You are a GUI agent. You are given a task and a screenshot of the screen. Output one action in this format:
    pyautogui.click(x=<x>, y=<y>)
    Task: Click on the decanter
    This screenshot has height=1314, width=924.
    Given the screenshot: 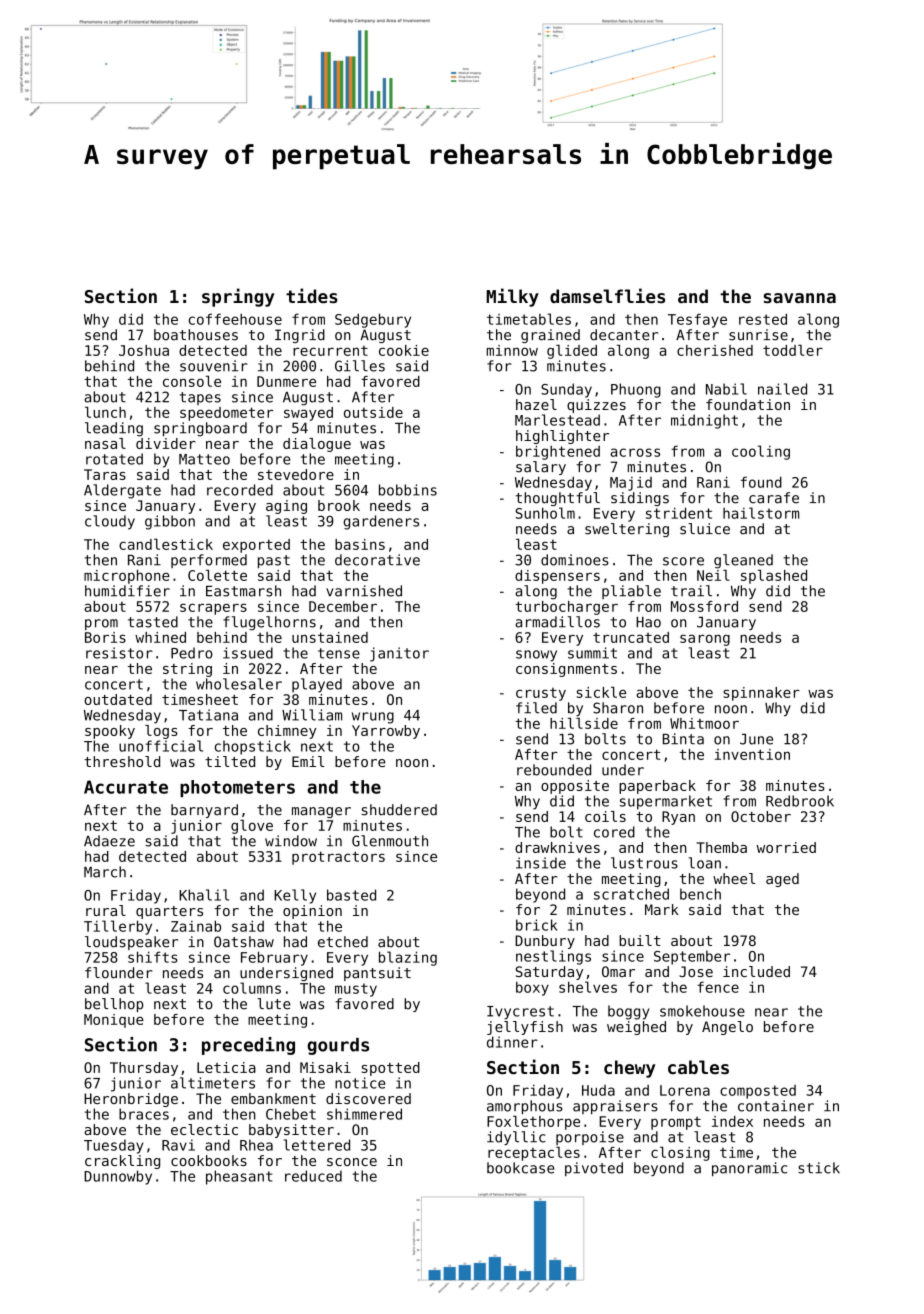 What is the action you would take?
    pyautogui.click(x=624, y=335)
